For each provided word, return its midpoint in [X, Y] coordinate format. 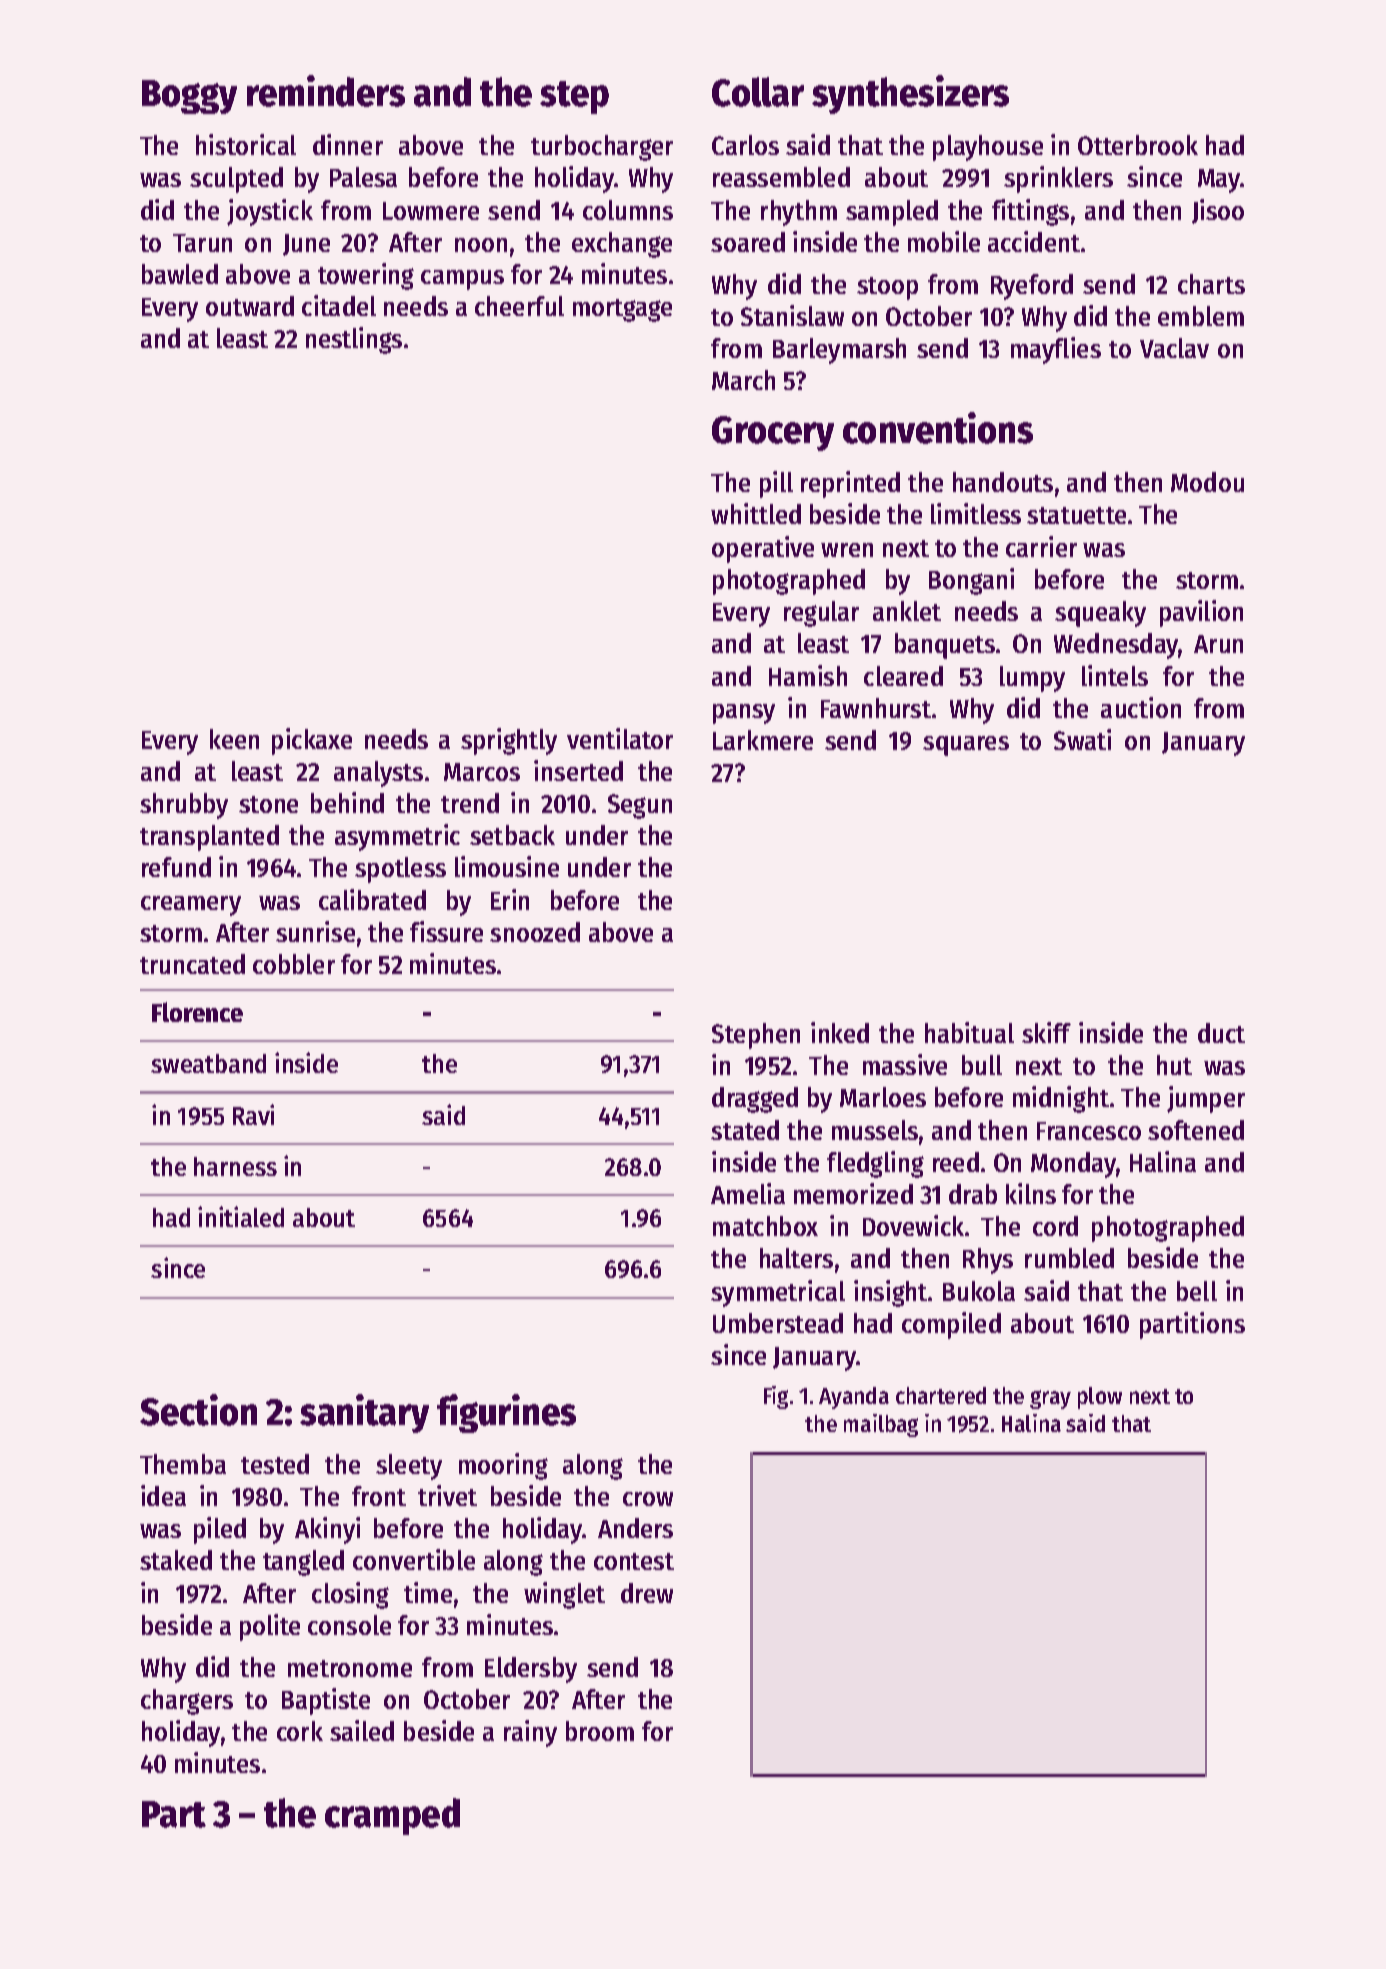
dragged [755, 1100]
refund [176, 867]
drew [647, 1593]
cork [300, 1731]
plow [1100, 1398]
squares [966, 746]
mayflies [1056, 350]
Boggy [189, 97]
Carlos [745, 145]
